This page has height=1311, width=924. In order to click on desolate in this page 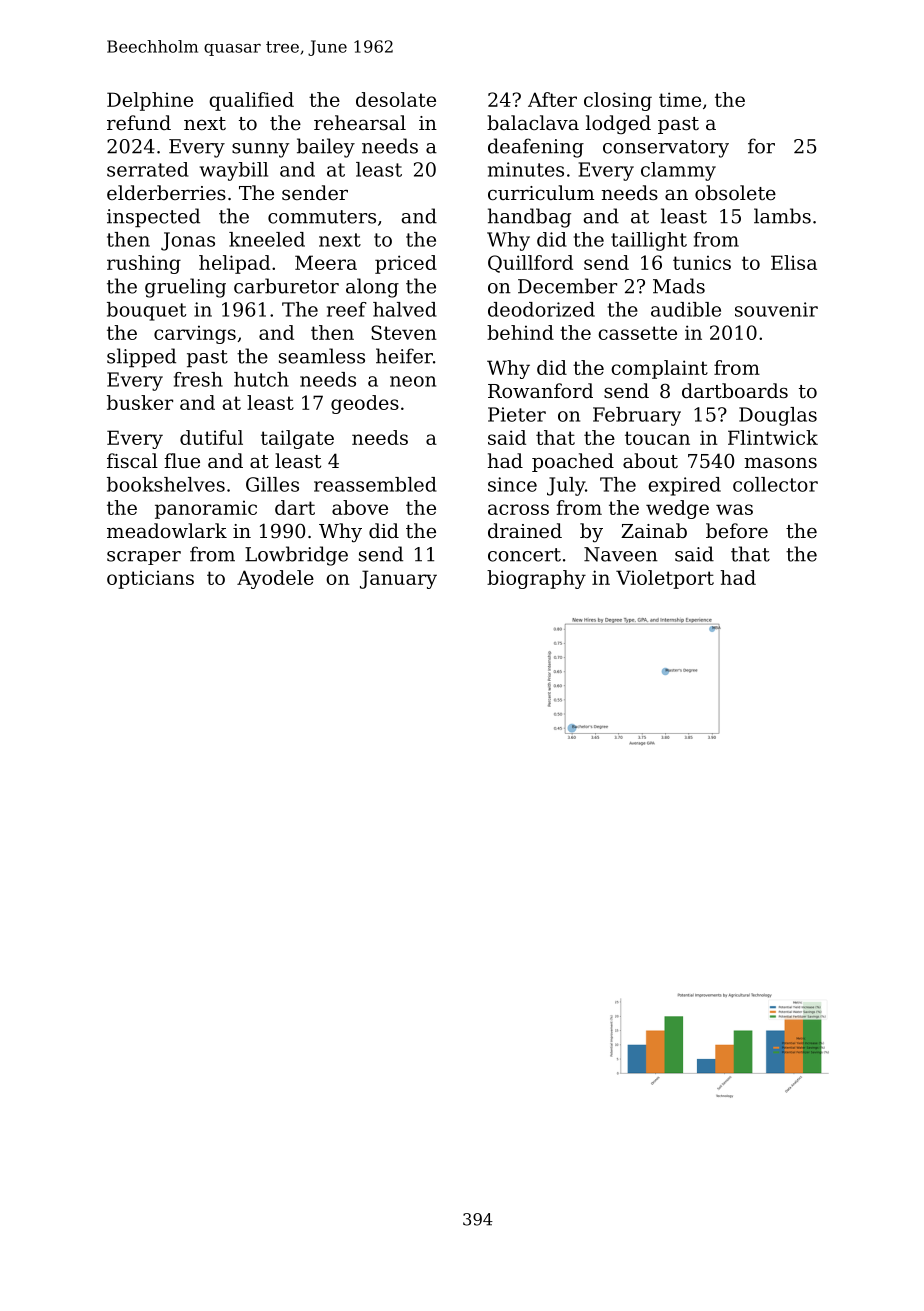, I will do `click(396, 99)`.
